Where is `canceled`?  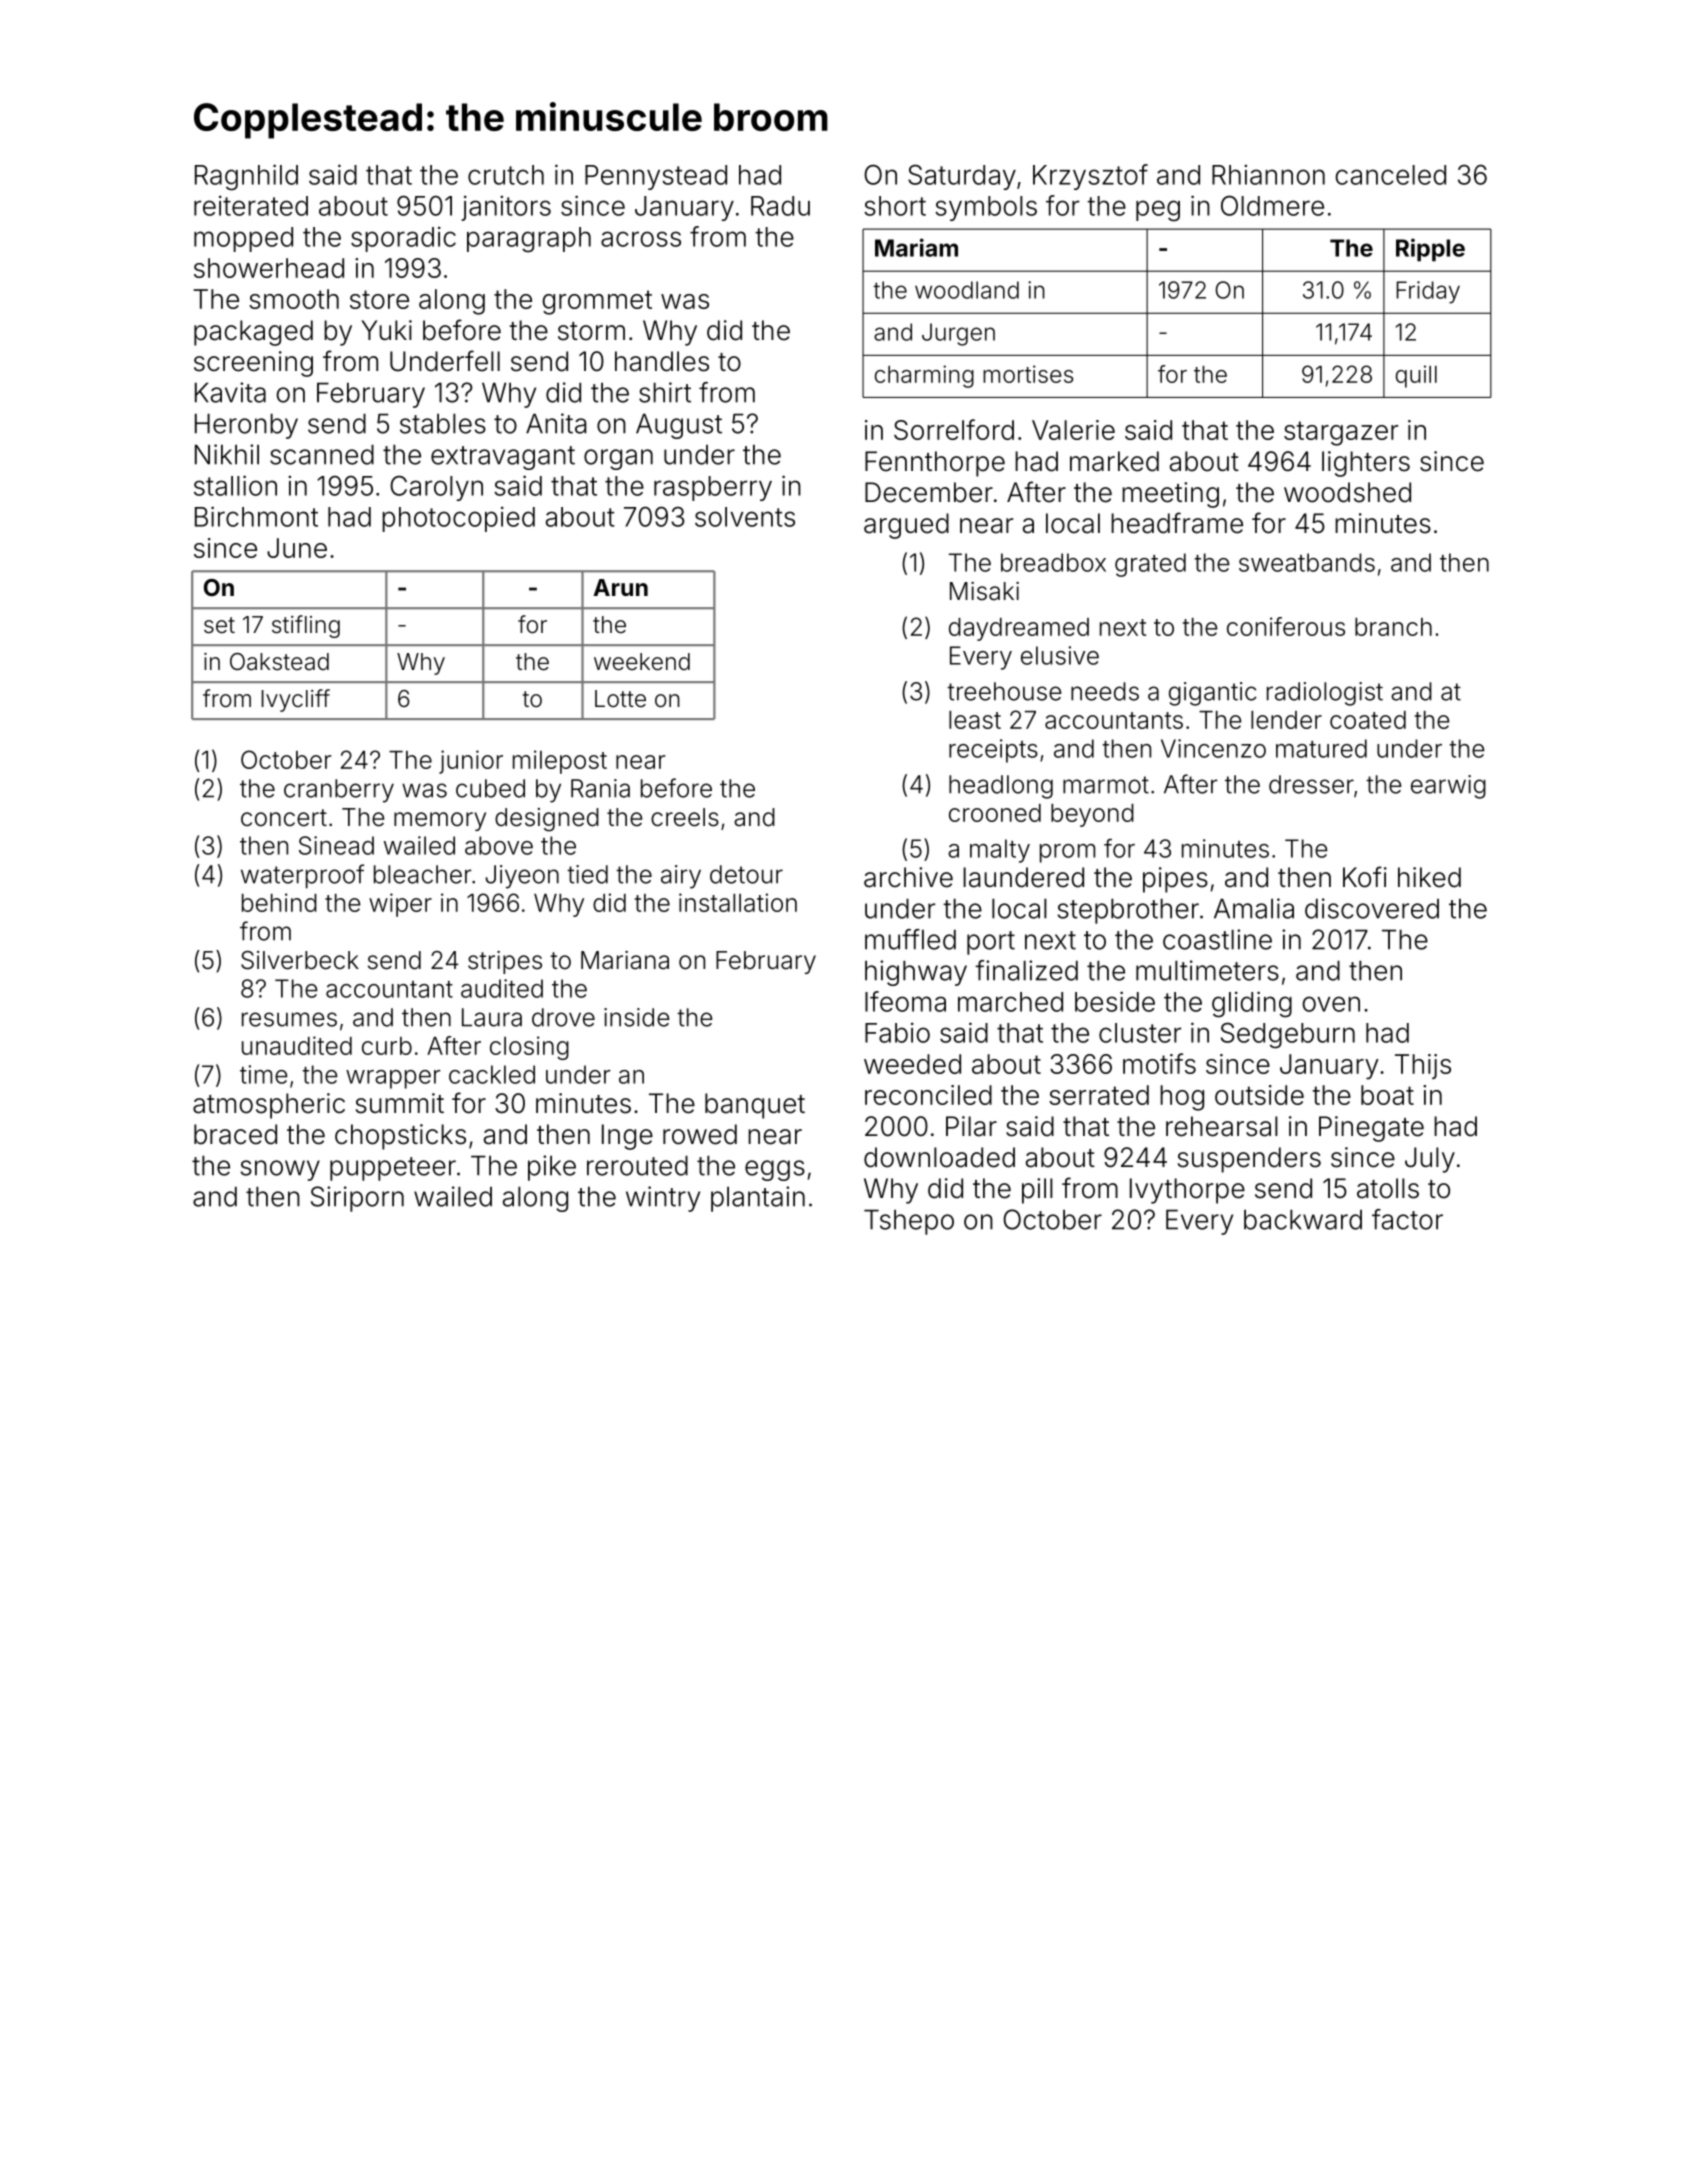
canceled is located at coordinates (1390, 175).
